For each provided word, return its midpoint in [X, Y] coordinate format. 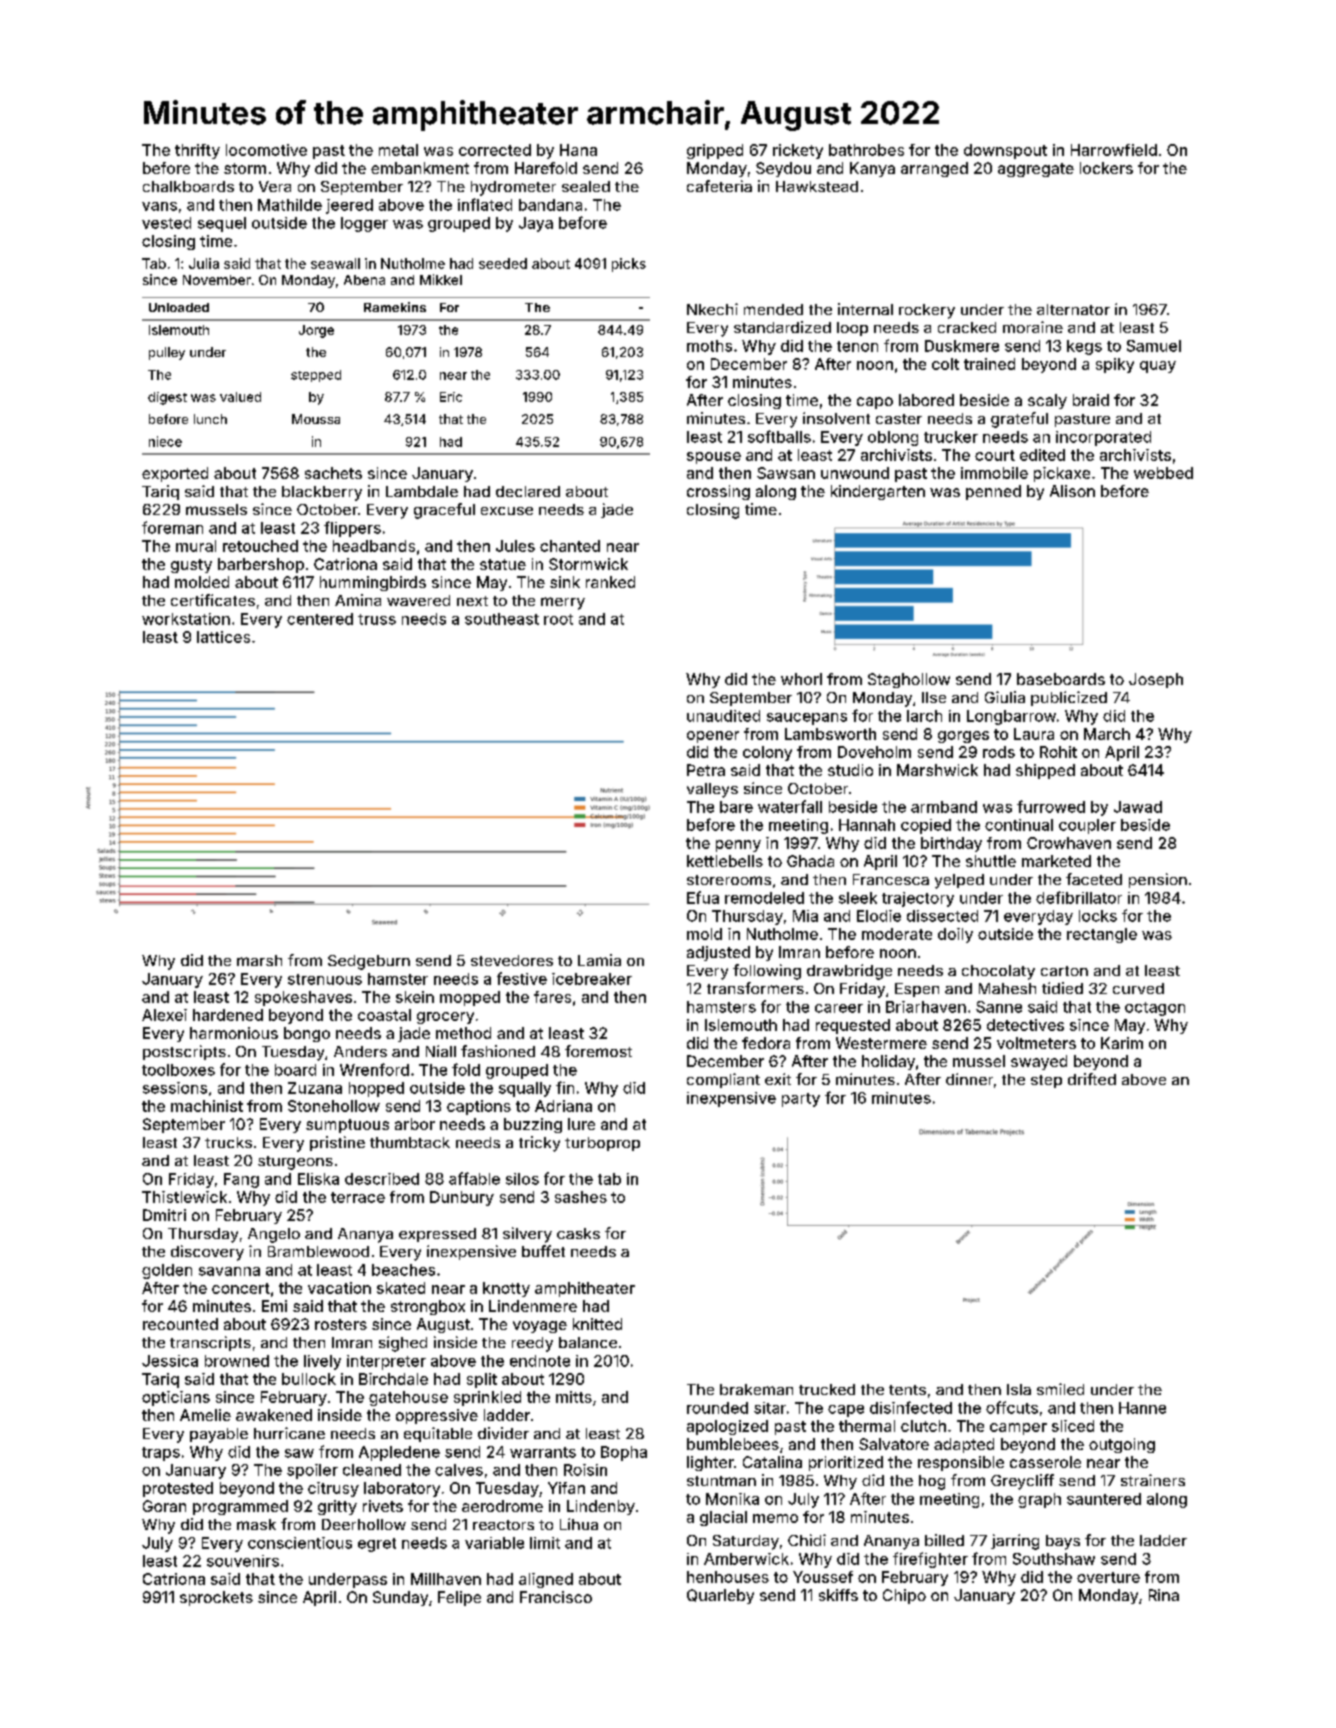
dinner [969, 1079]
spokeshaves [303, 998]
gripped [715, 151]
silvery [527, 1235]
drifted [1092, 1079]
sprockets [216, 1598]
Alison [1072, 491]
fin [565, 1087]
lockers [1106, 168]
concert [241, 1288]
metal [398, 150]
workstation [186, 619]
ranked [610, 582]
